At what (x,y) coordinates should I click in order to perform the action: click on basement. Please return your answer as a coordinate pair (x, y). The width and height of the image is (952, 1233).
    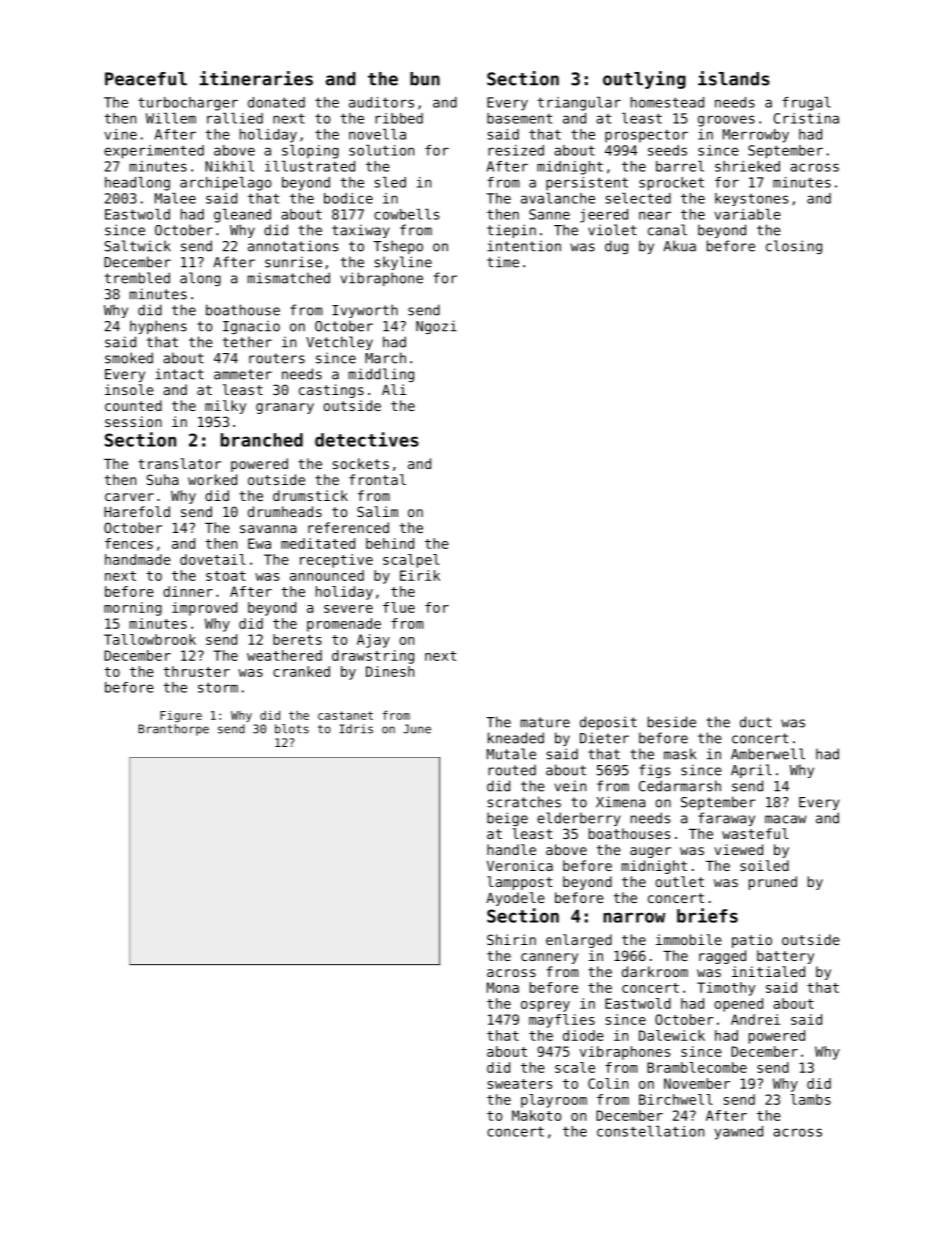
    Looking at the image, I should click on (520, 118).
